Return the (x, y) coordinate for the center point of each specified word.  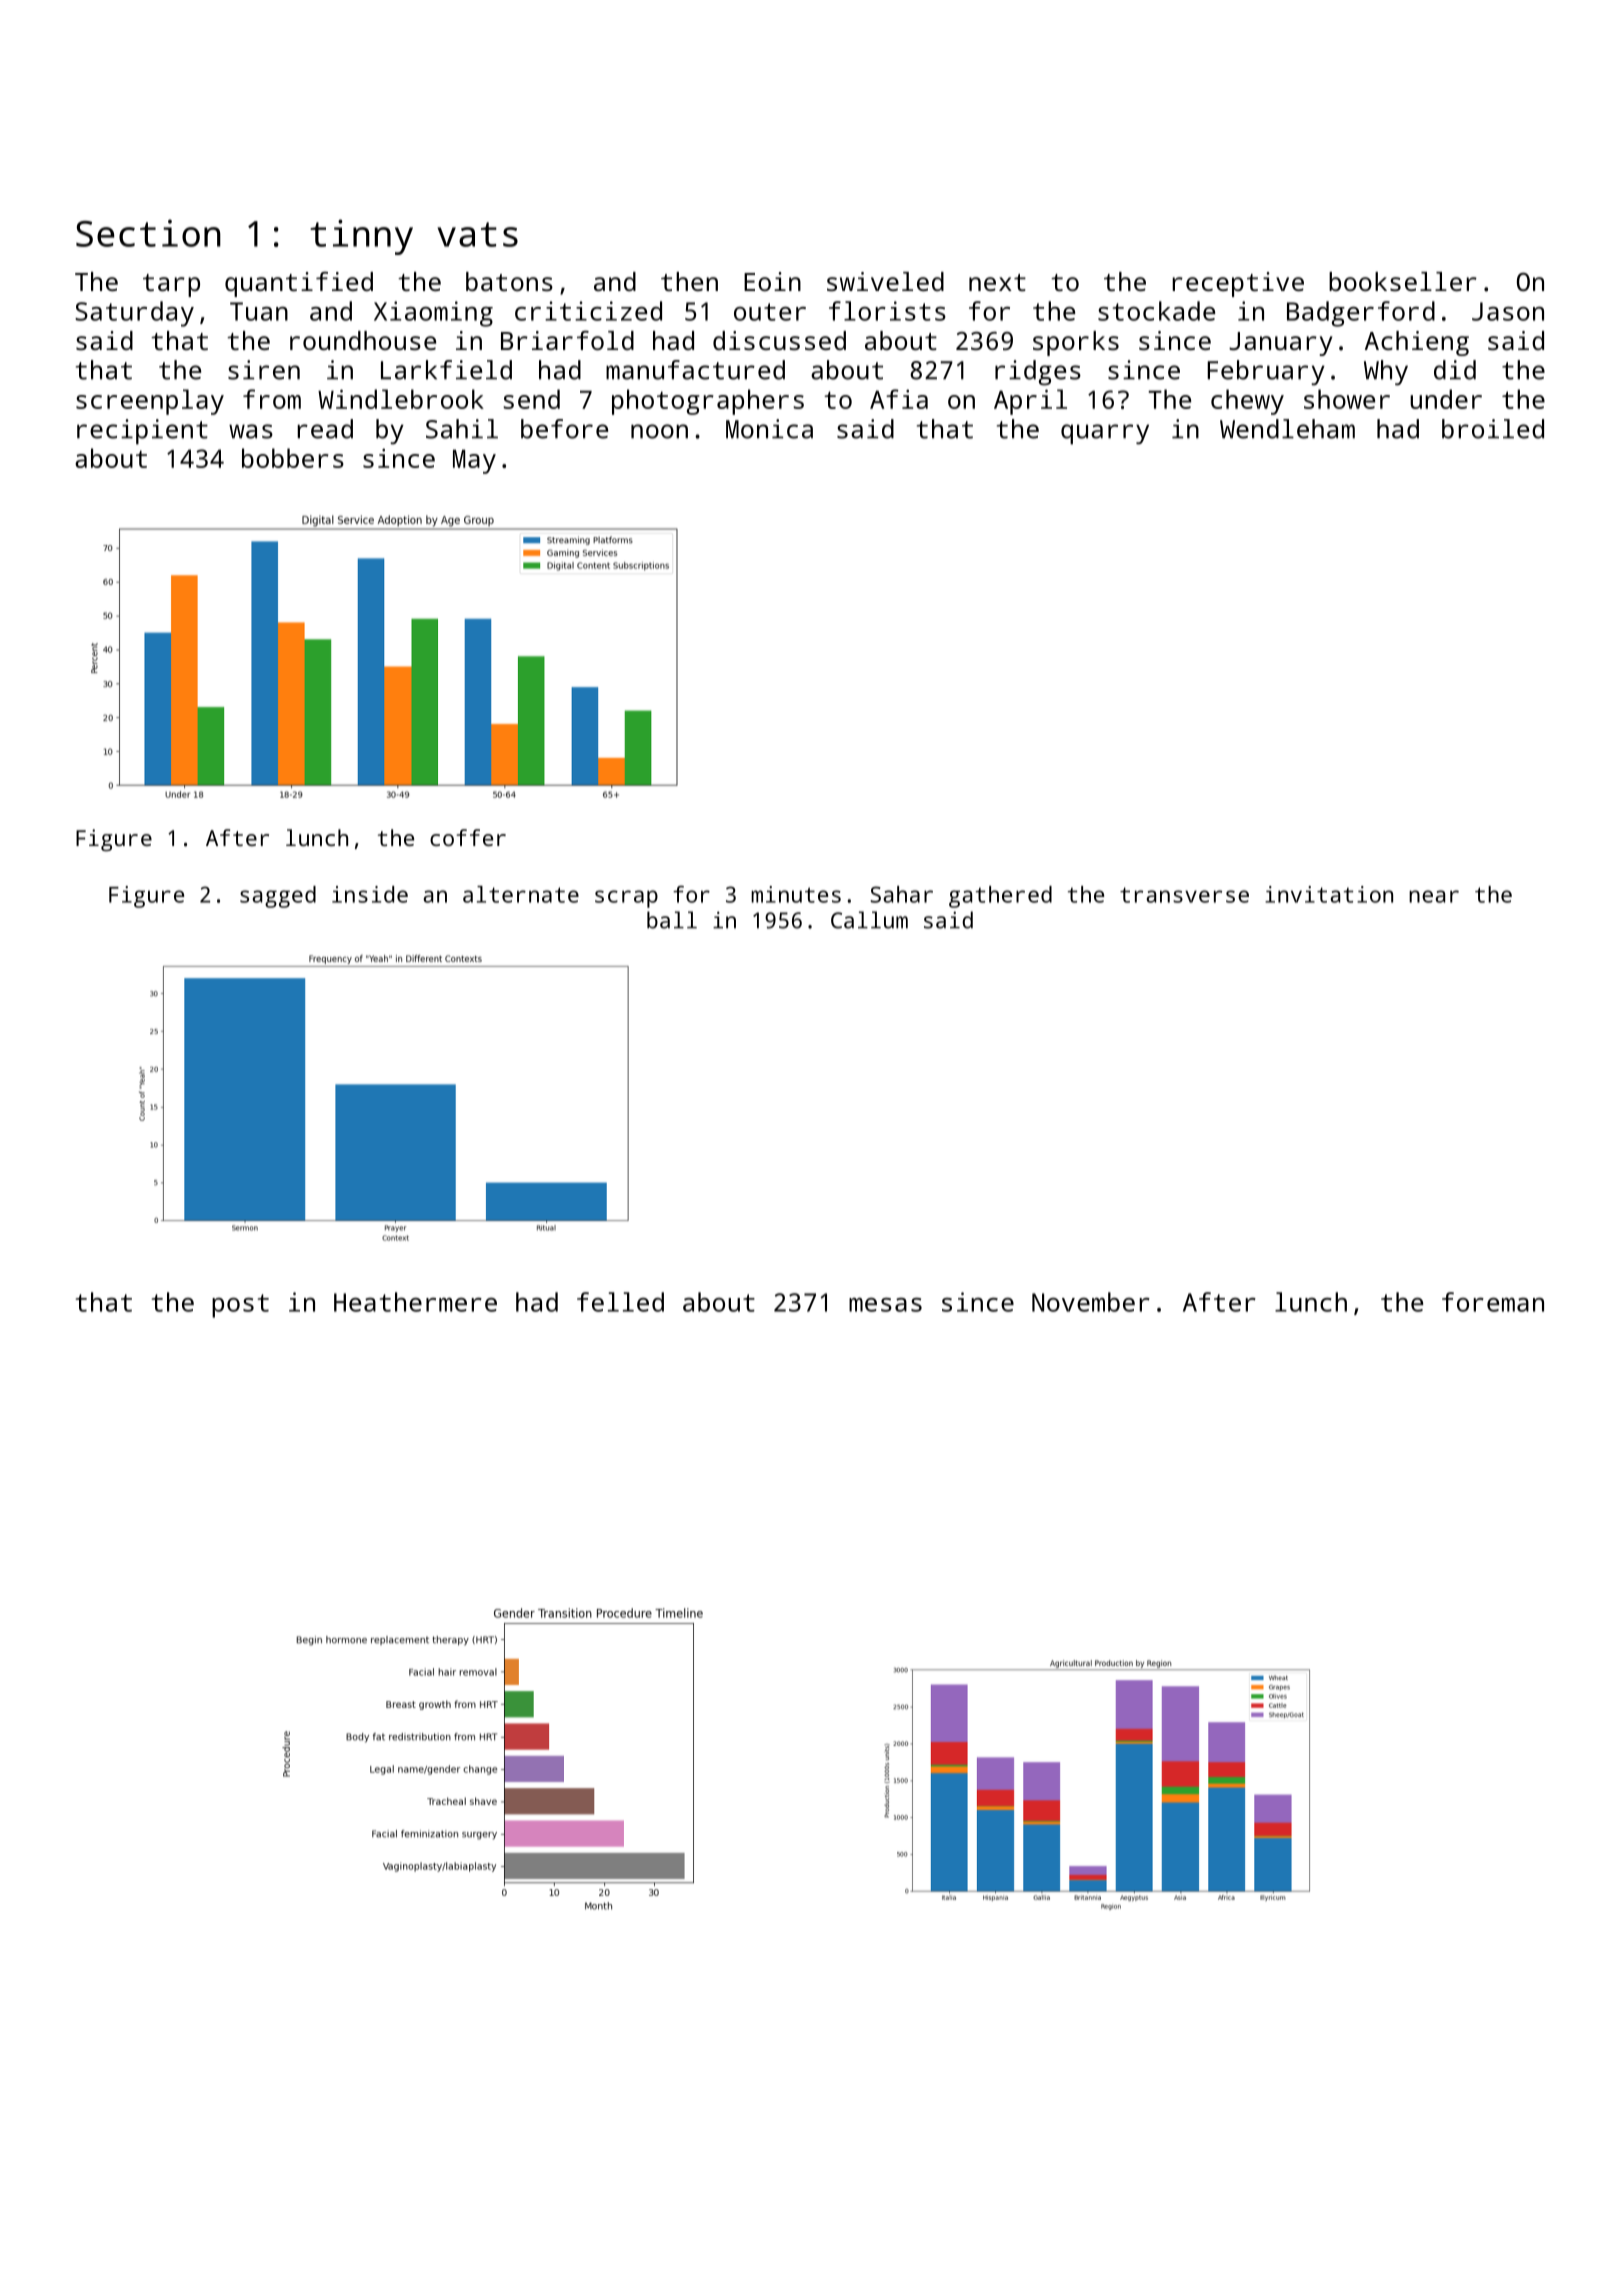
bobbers (293, 458)
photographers (708, 402)
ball (672, 920)
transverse (1184, 895)
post (240, 1306)
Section (148, 233)
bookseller (1403, 281)
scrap (626, 899)
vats (477, 234)
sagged (278, 897)
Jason (1508, 311)
